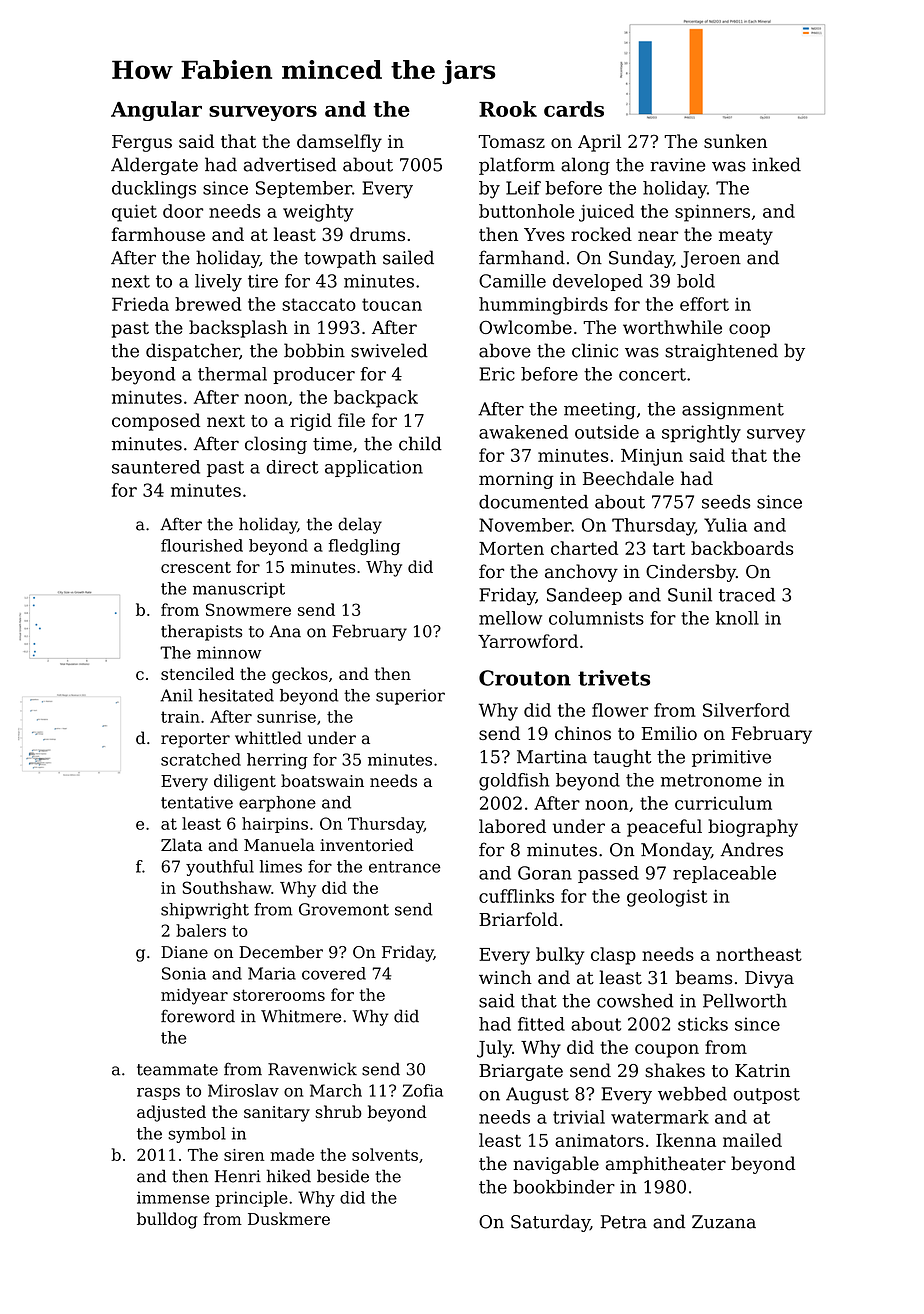 Image resolution: width=924 pixels, height=1314 pixels. I want to click on documented, so click(533, 502).
